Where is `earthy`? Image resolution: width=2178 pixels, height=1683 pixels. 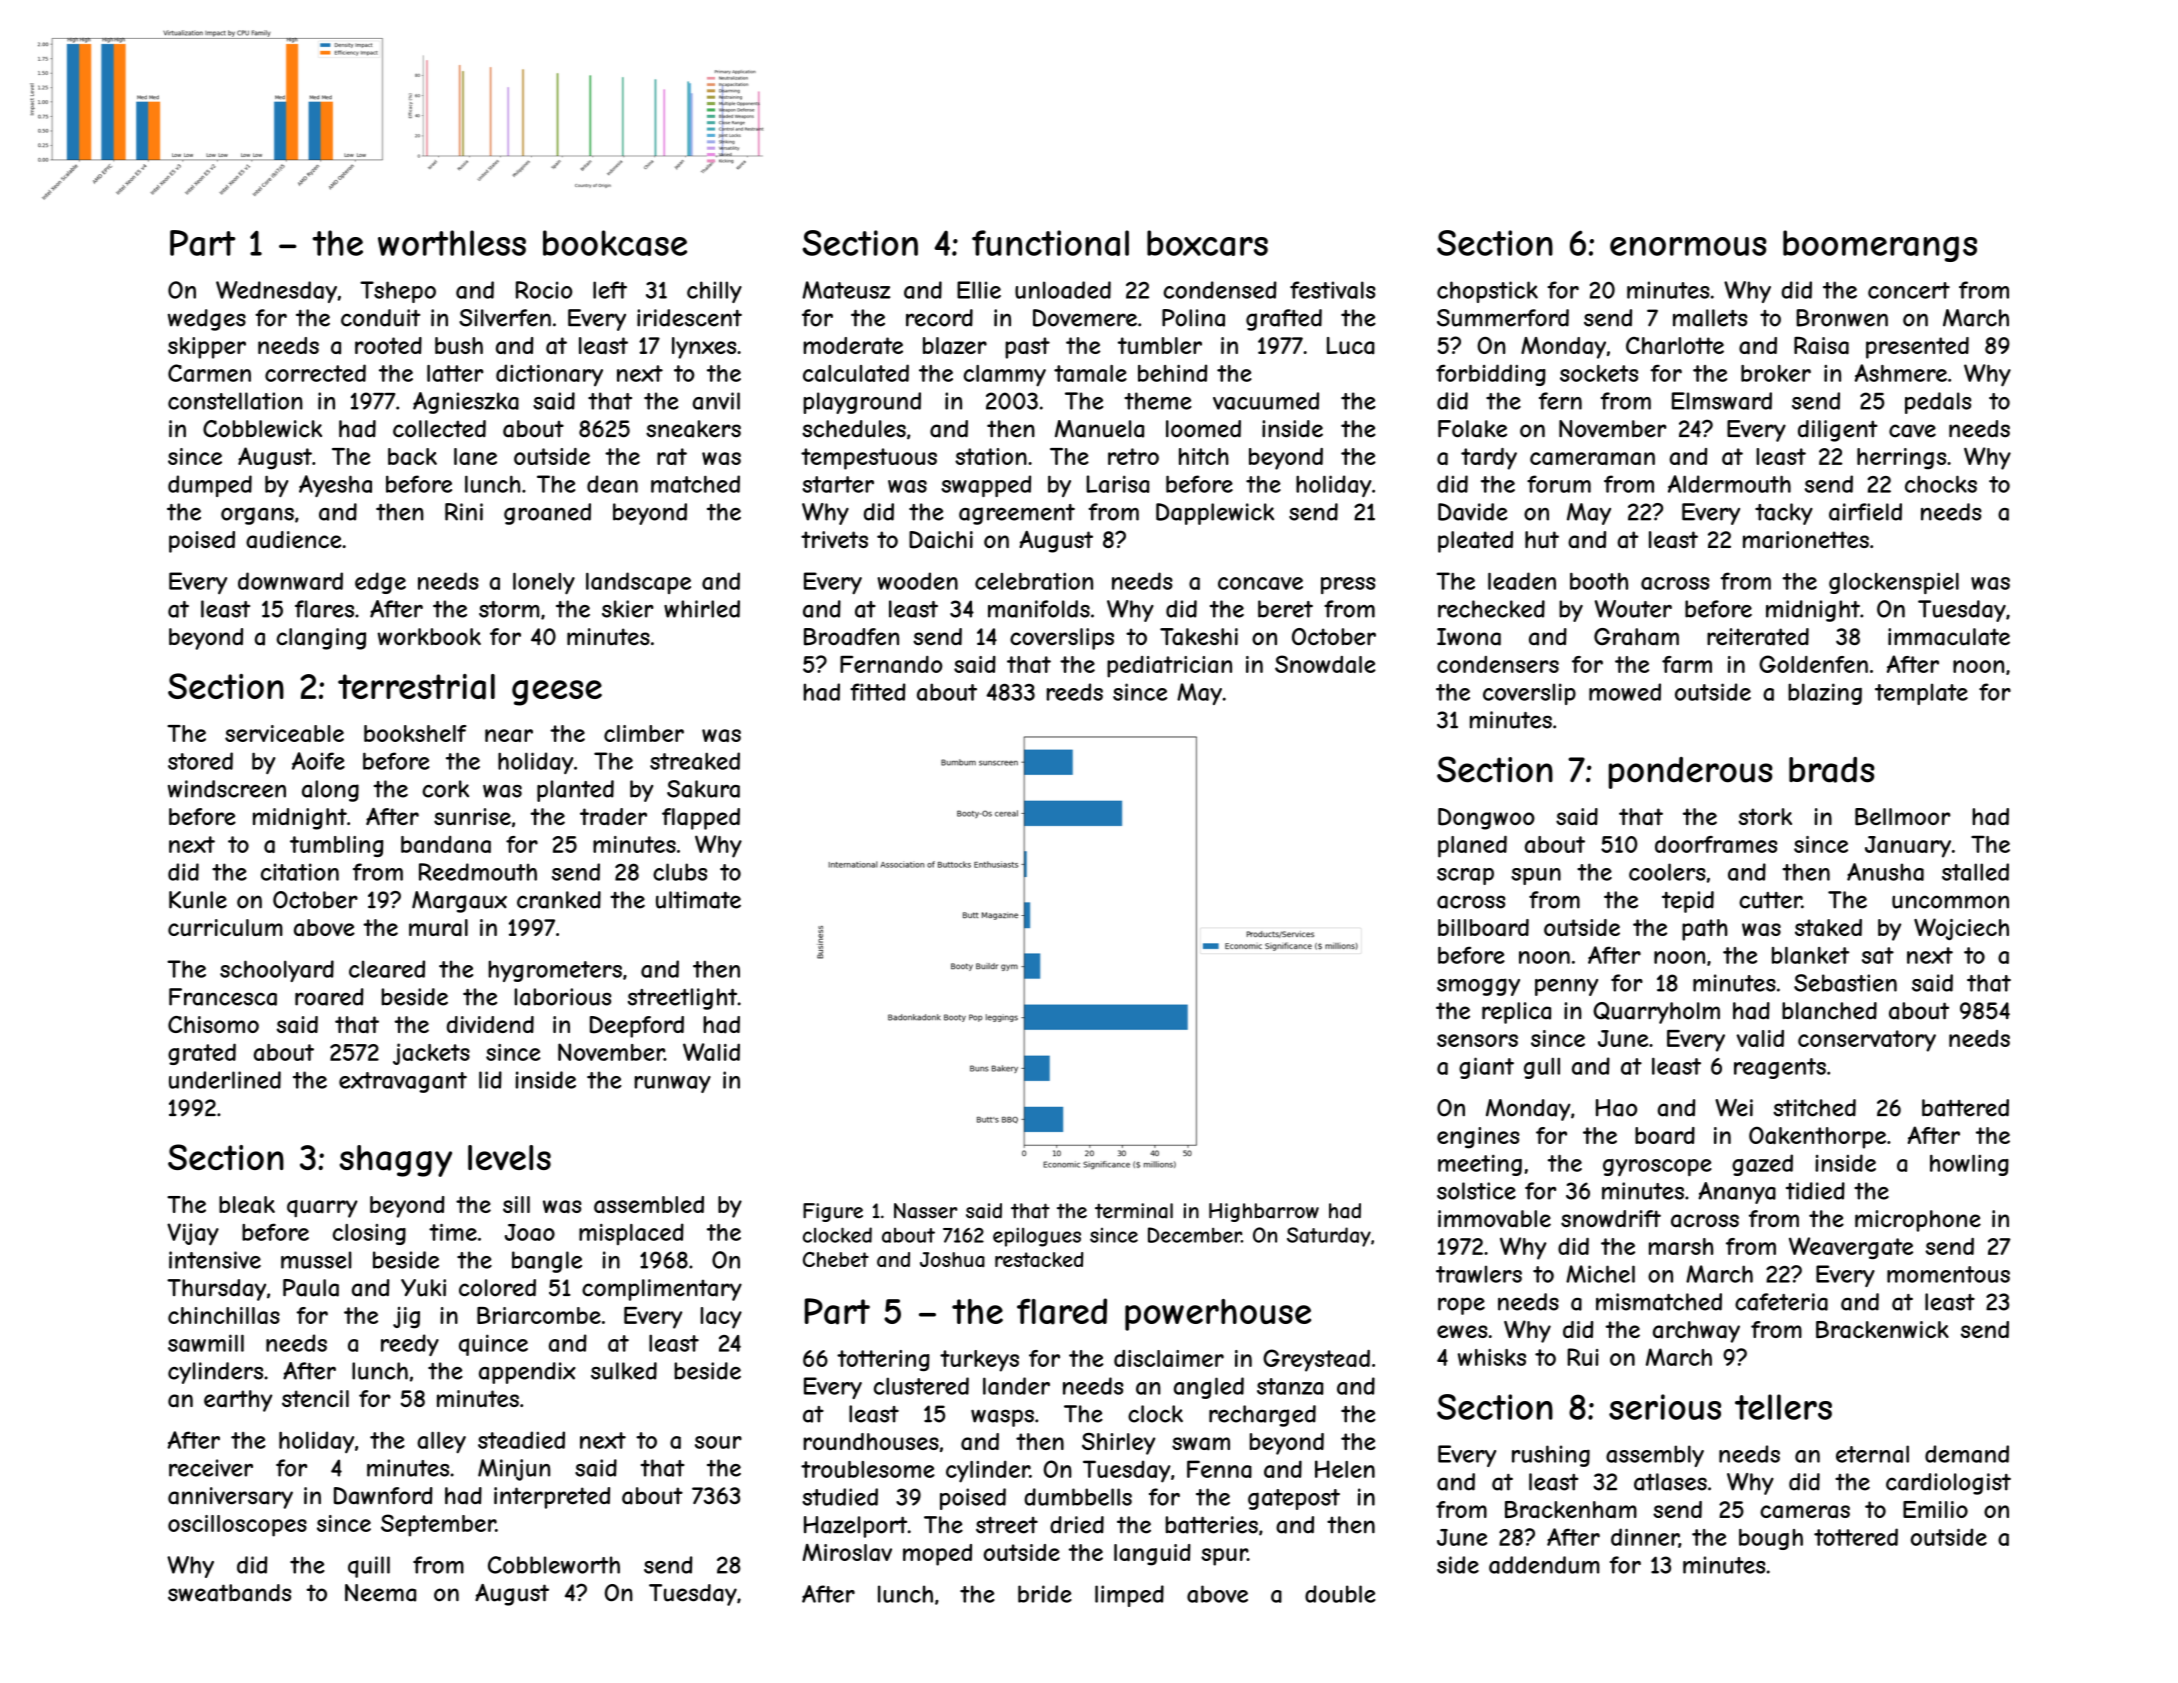
earthy is located at coordinates (238, 1401).
